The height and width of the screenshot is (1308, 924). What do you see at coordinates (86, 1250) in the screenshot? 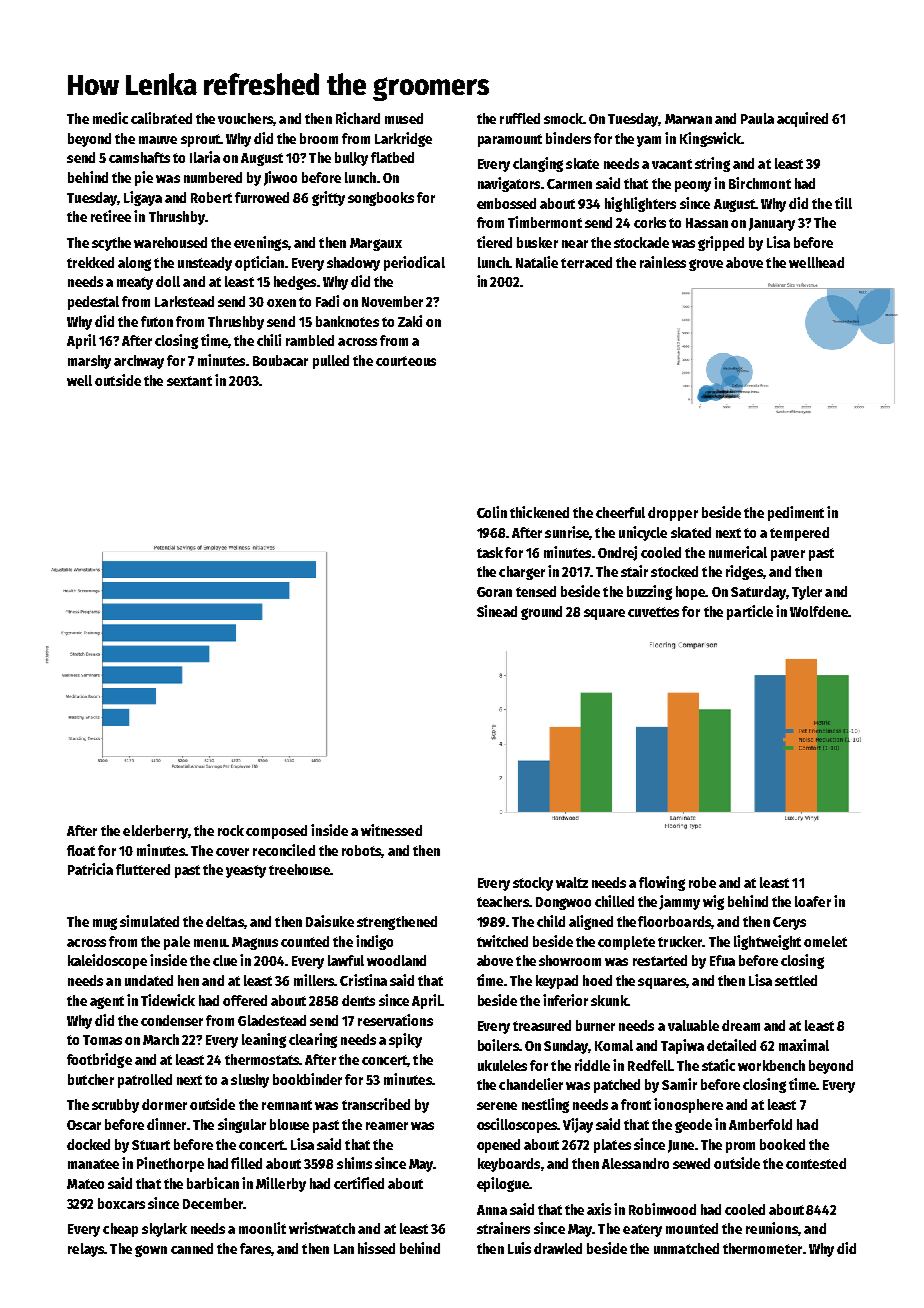
I see `relays` at bounding box center [86, 1250].
